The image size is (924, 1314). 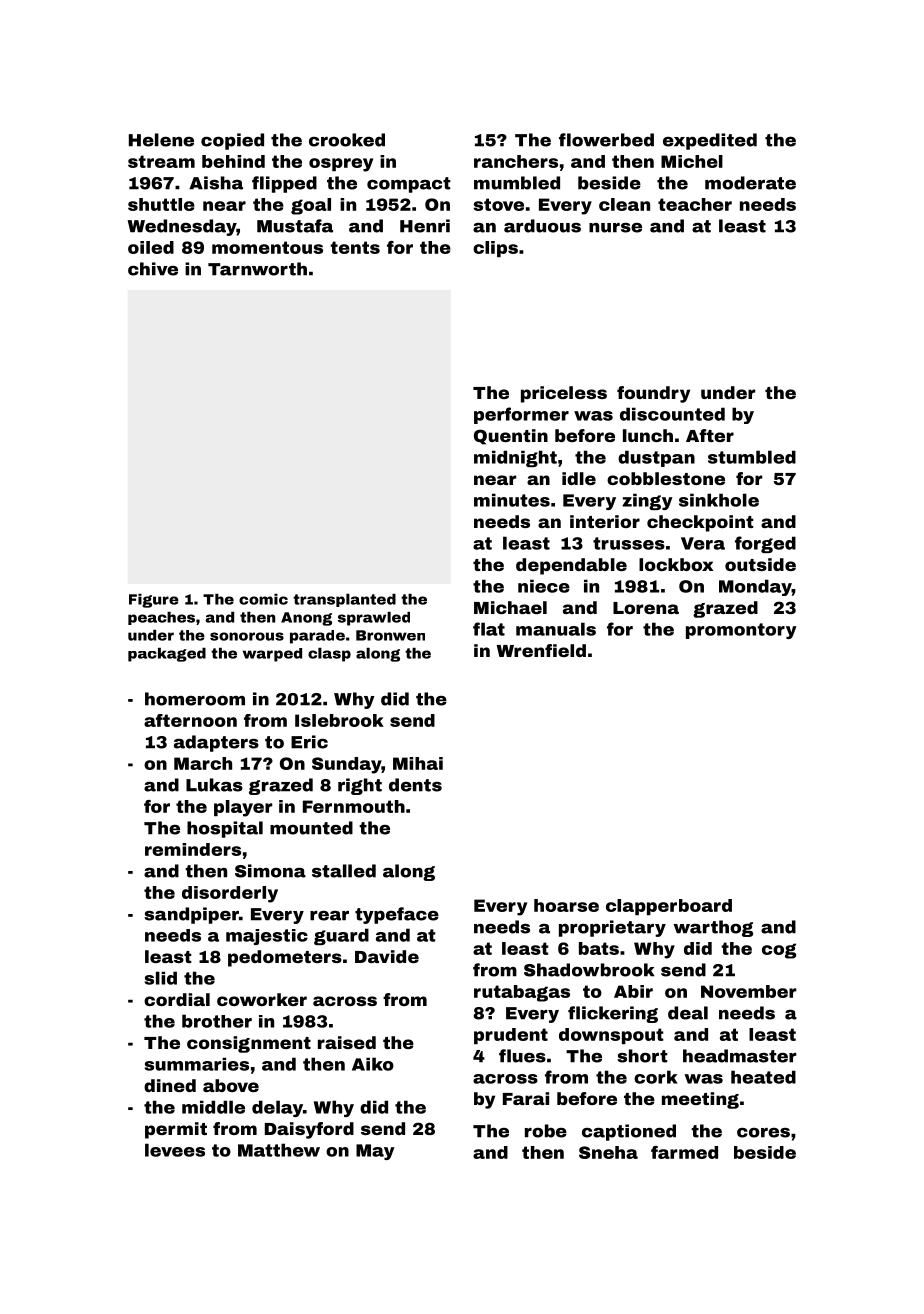 What do you see at coordinates (257, 269) in the image?
I see `Tarnworth` at bounding box center [257, 269].
